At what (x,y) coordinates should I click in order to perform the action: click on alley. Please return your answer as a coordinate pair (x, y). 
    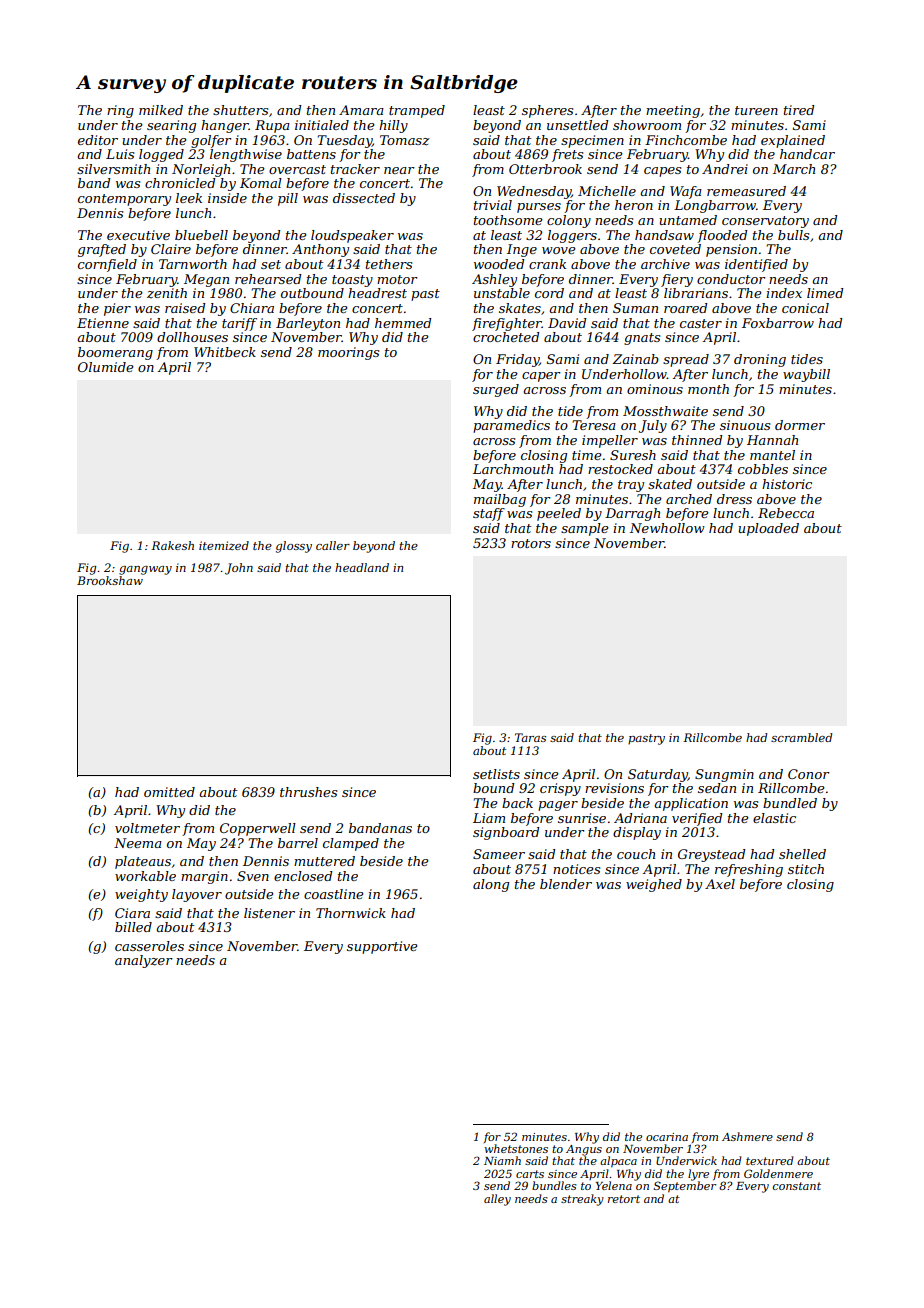
    Looking at the image, I should click on (497, 1200).
